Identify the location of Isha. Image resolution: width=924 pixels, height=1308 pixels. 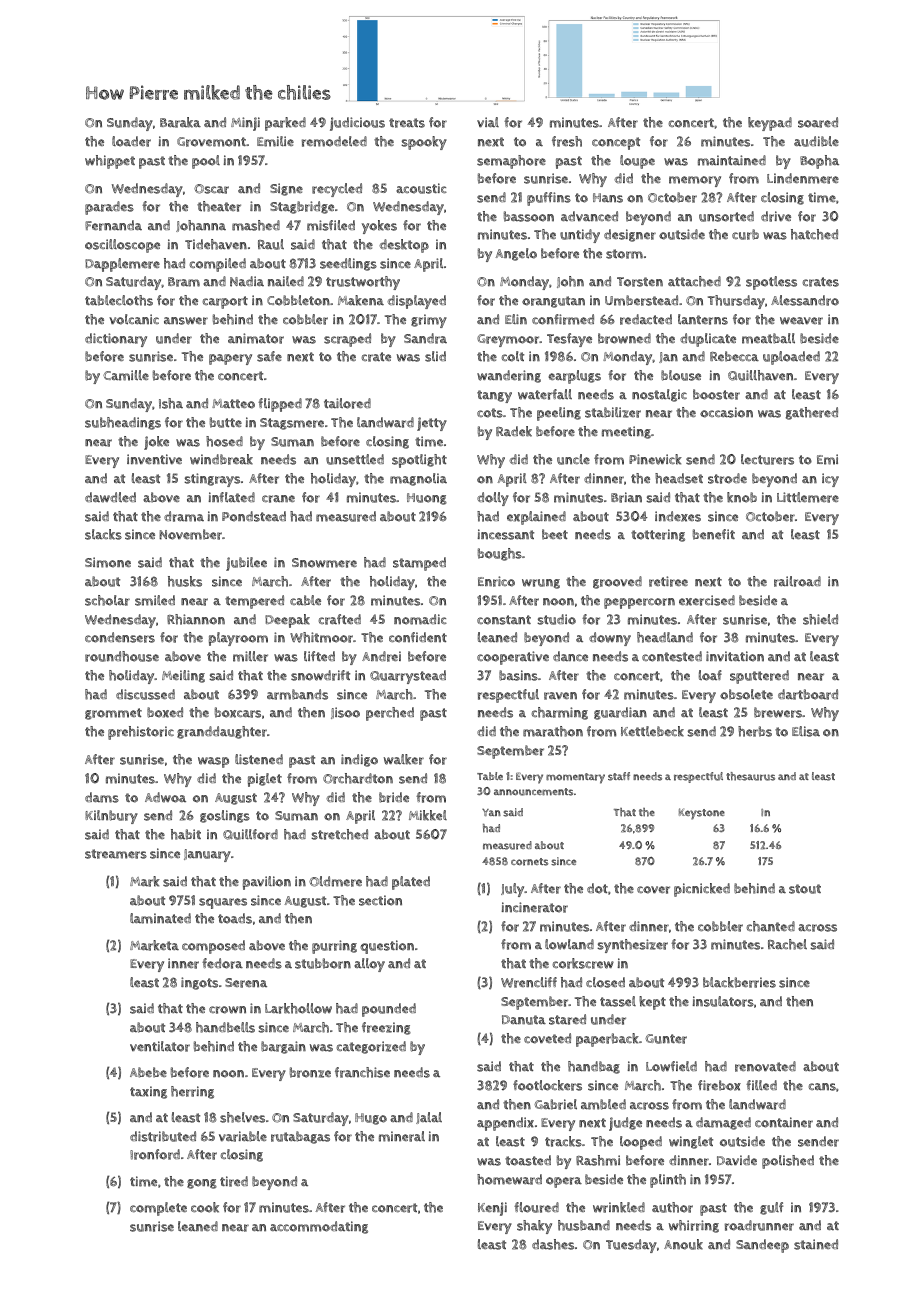
(171, 403).
